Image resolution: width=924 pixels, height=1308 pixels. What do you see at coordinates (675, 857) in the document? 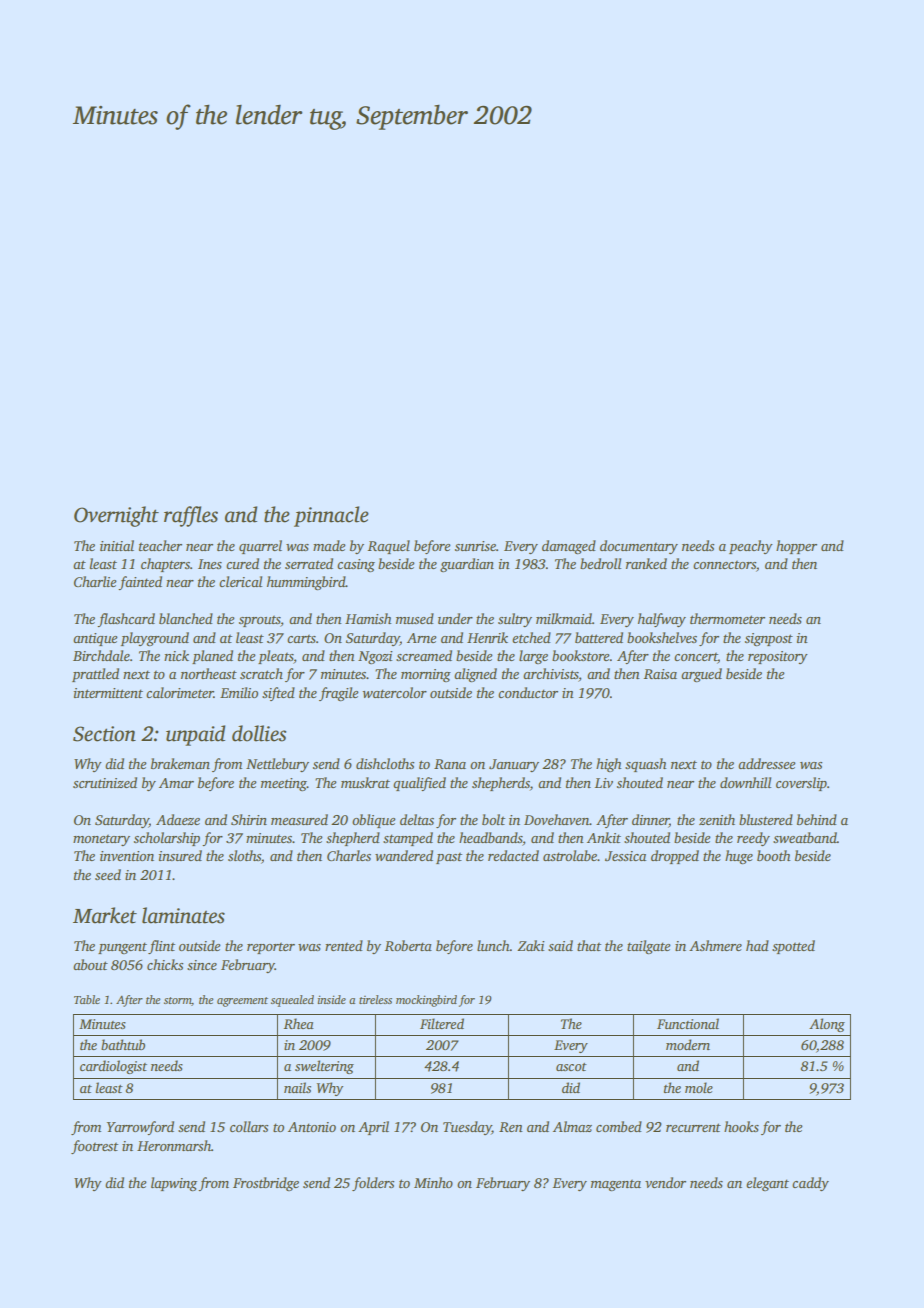
I see `dropped` at bounding box center [675, 857].
